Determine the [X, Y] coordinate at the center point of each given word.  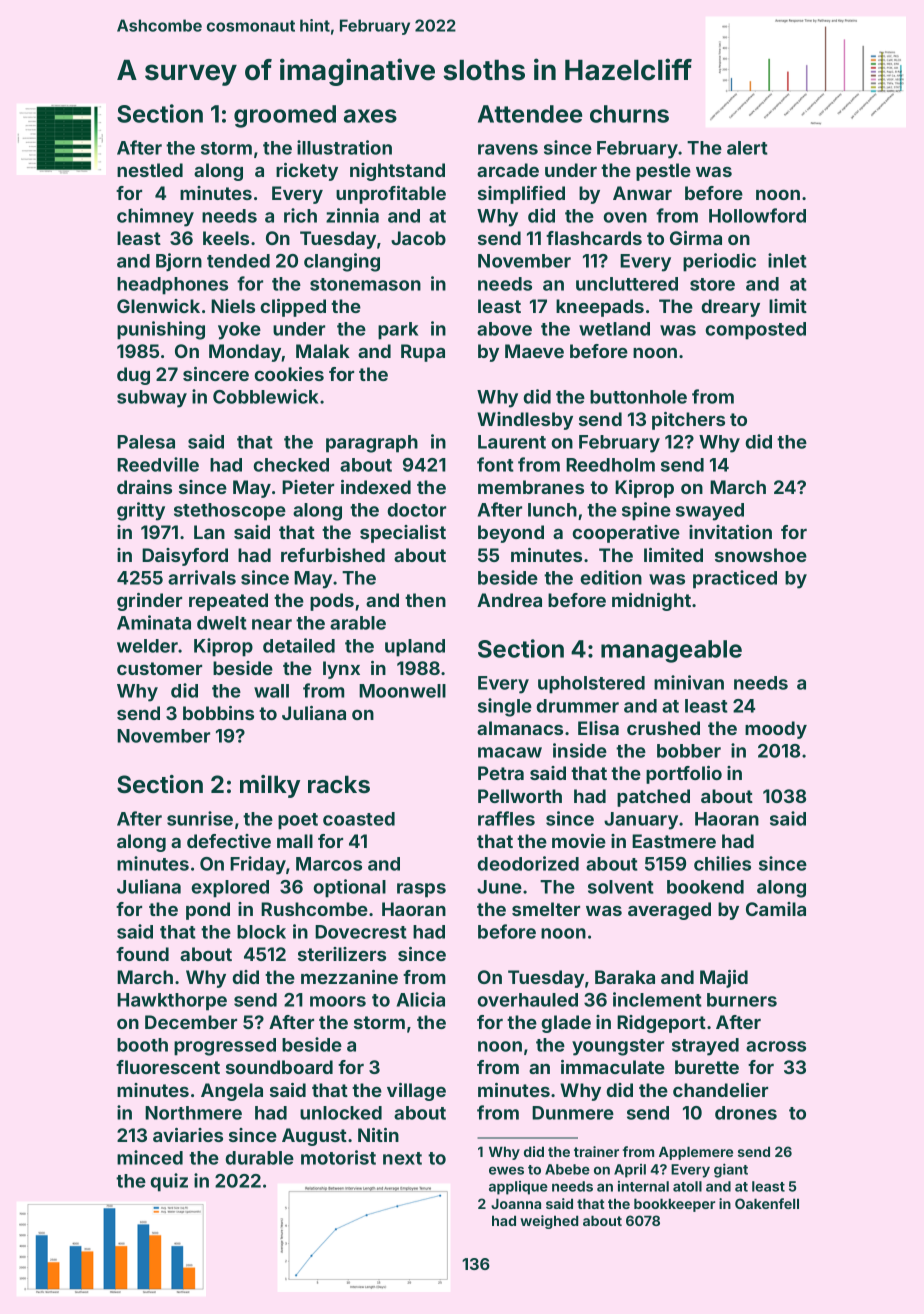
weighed [549, 1222]
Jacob [418, 238]
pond [208, 911]
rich [300, 215]
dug [133, 376]
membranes [531, 487]
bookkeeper [674, 1205]
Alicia [421, 999]
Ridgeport [661, 1024]
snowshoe [761, 555]
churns [629, 114]
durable [259, 1158]
